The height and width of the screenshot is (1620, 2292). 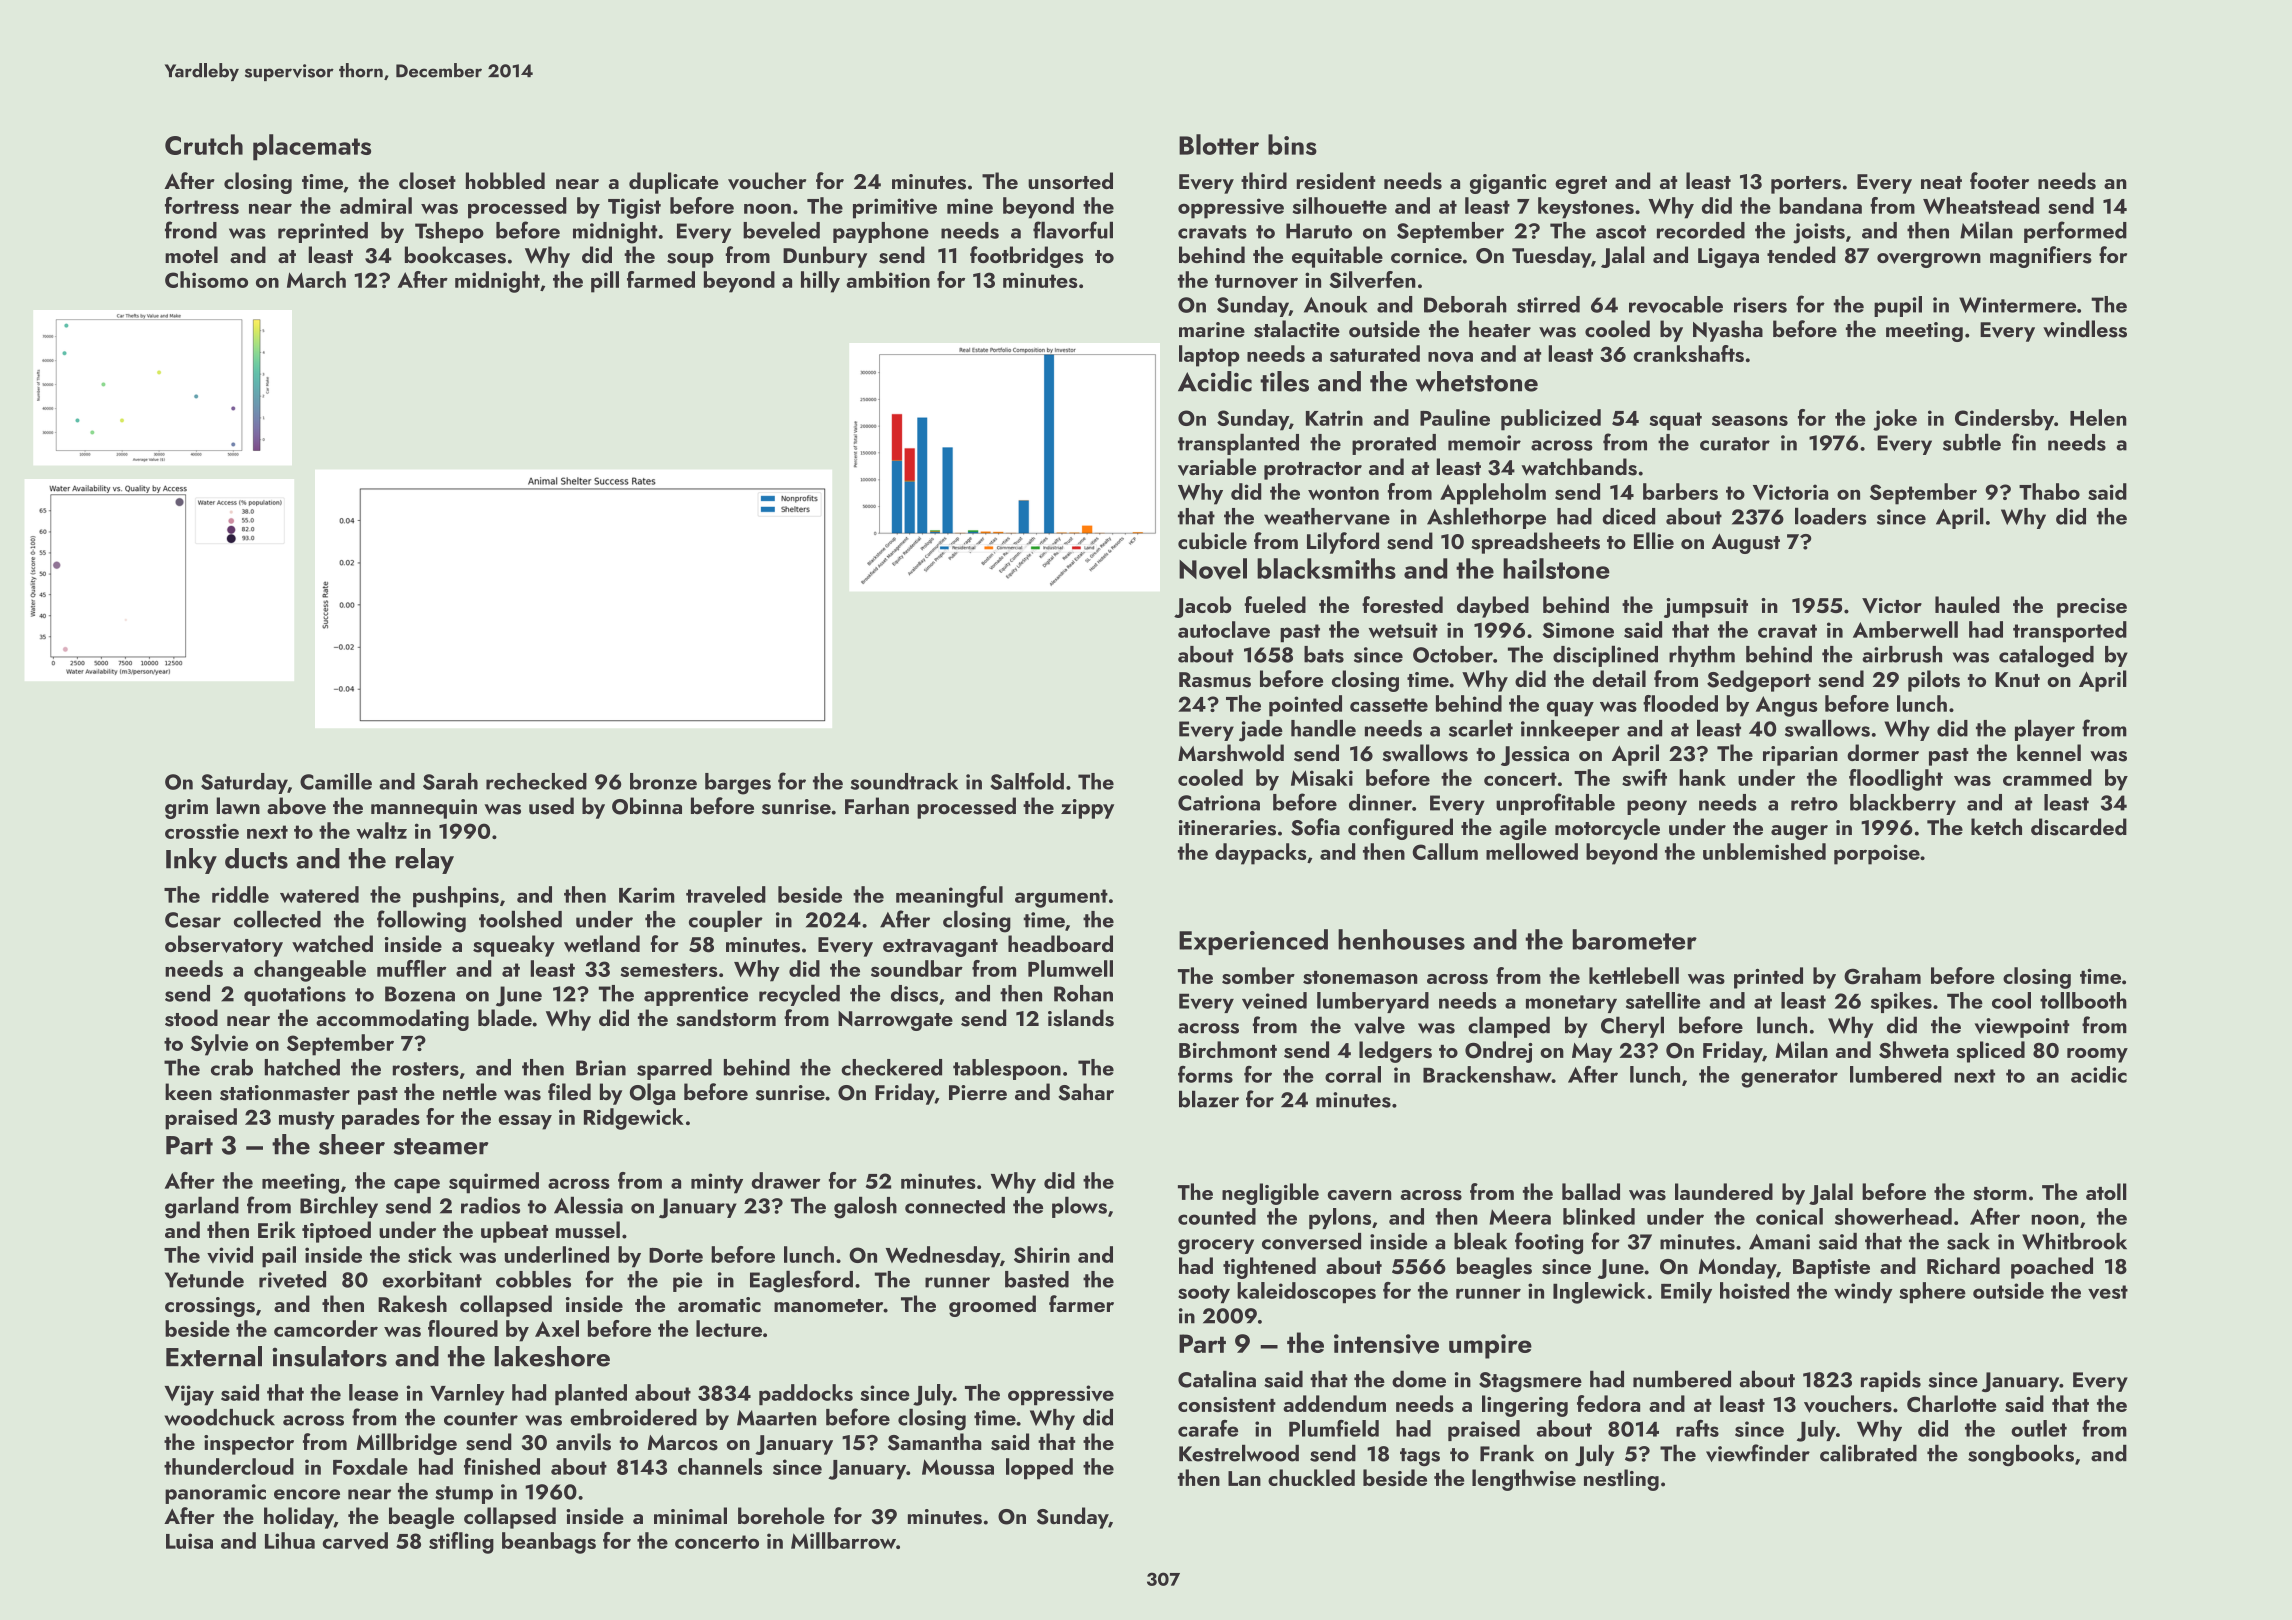 What do you see at coordinates (1999, 180) in the screenshot?
I see `footer` at bounding box center [1999, 180].
